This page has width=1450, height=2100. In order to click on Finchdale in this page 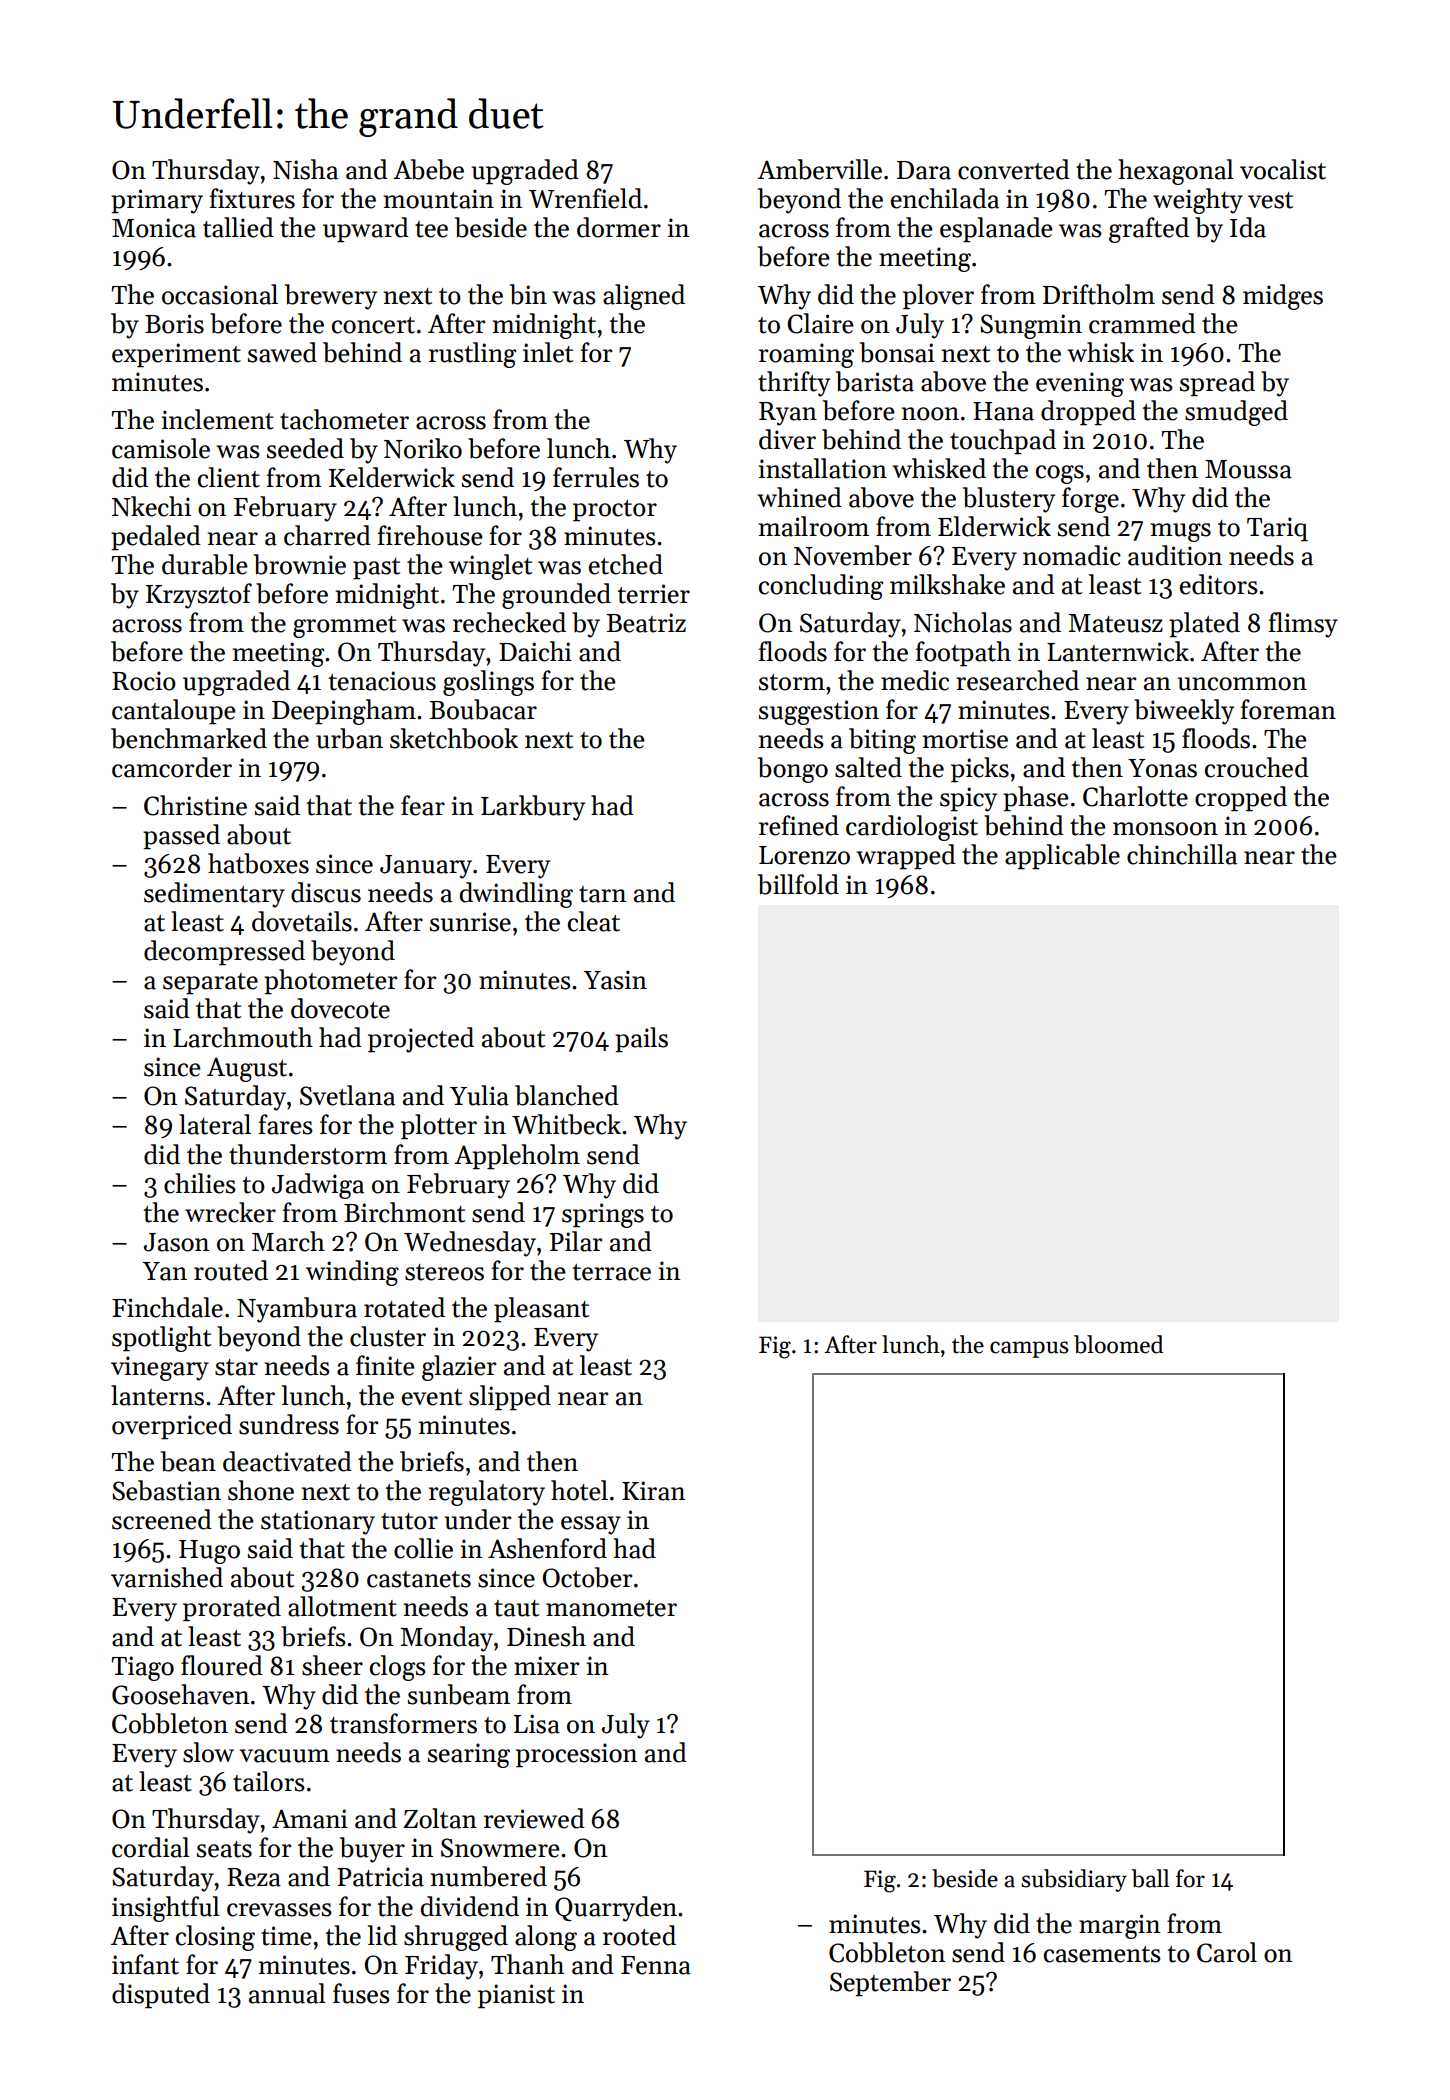, I will do `click(167, 1307)`.
